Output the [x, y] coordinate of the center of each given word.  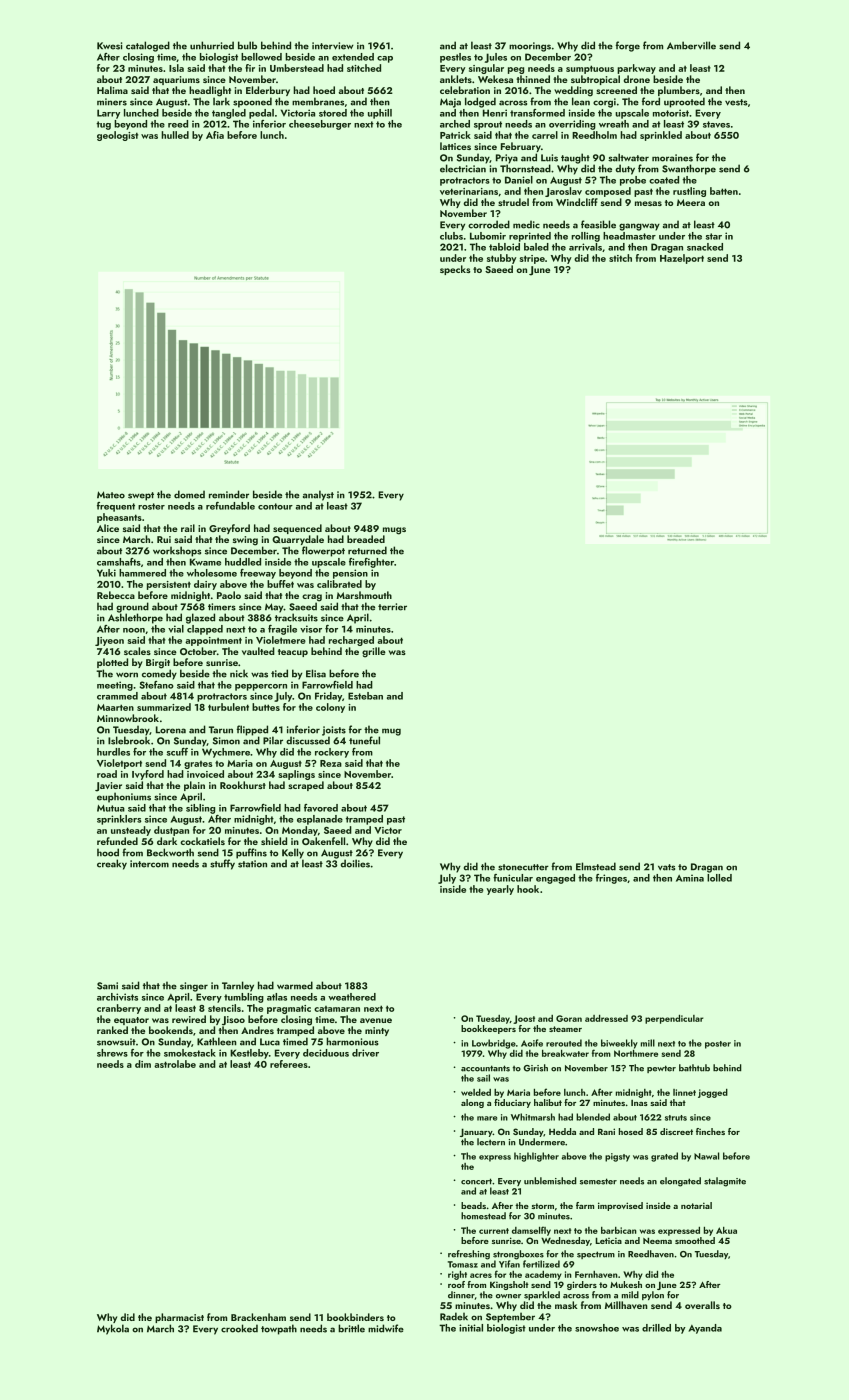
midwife [386, 1328]
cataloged [148, 46]
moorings [530, 47]
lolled [719, 878]
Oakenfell [323, 841]
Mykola [113, 1329]
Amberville [691, 45]
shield [274, 841]
